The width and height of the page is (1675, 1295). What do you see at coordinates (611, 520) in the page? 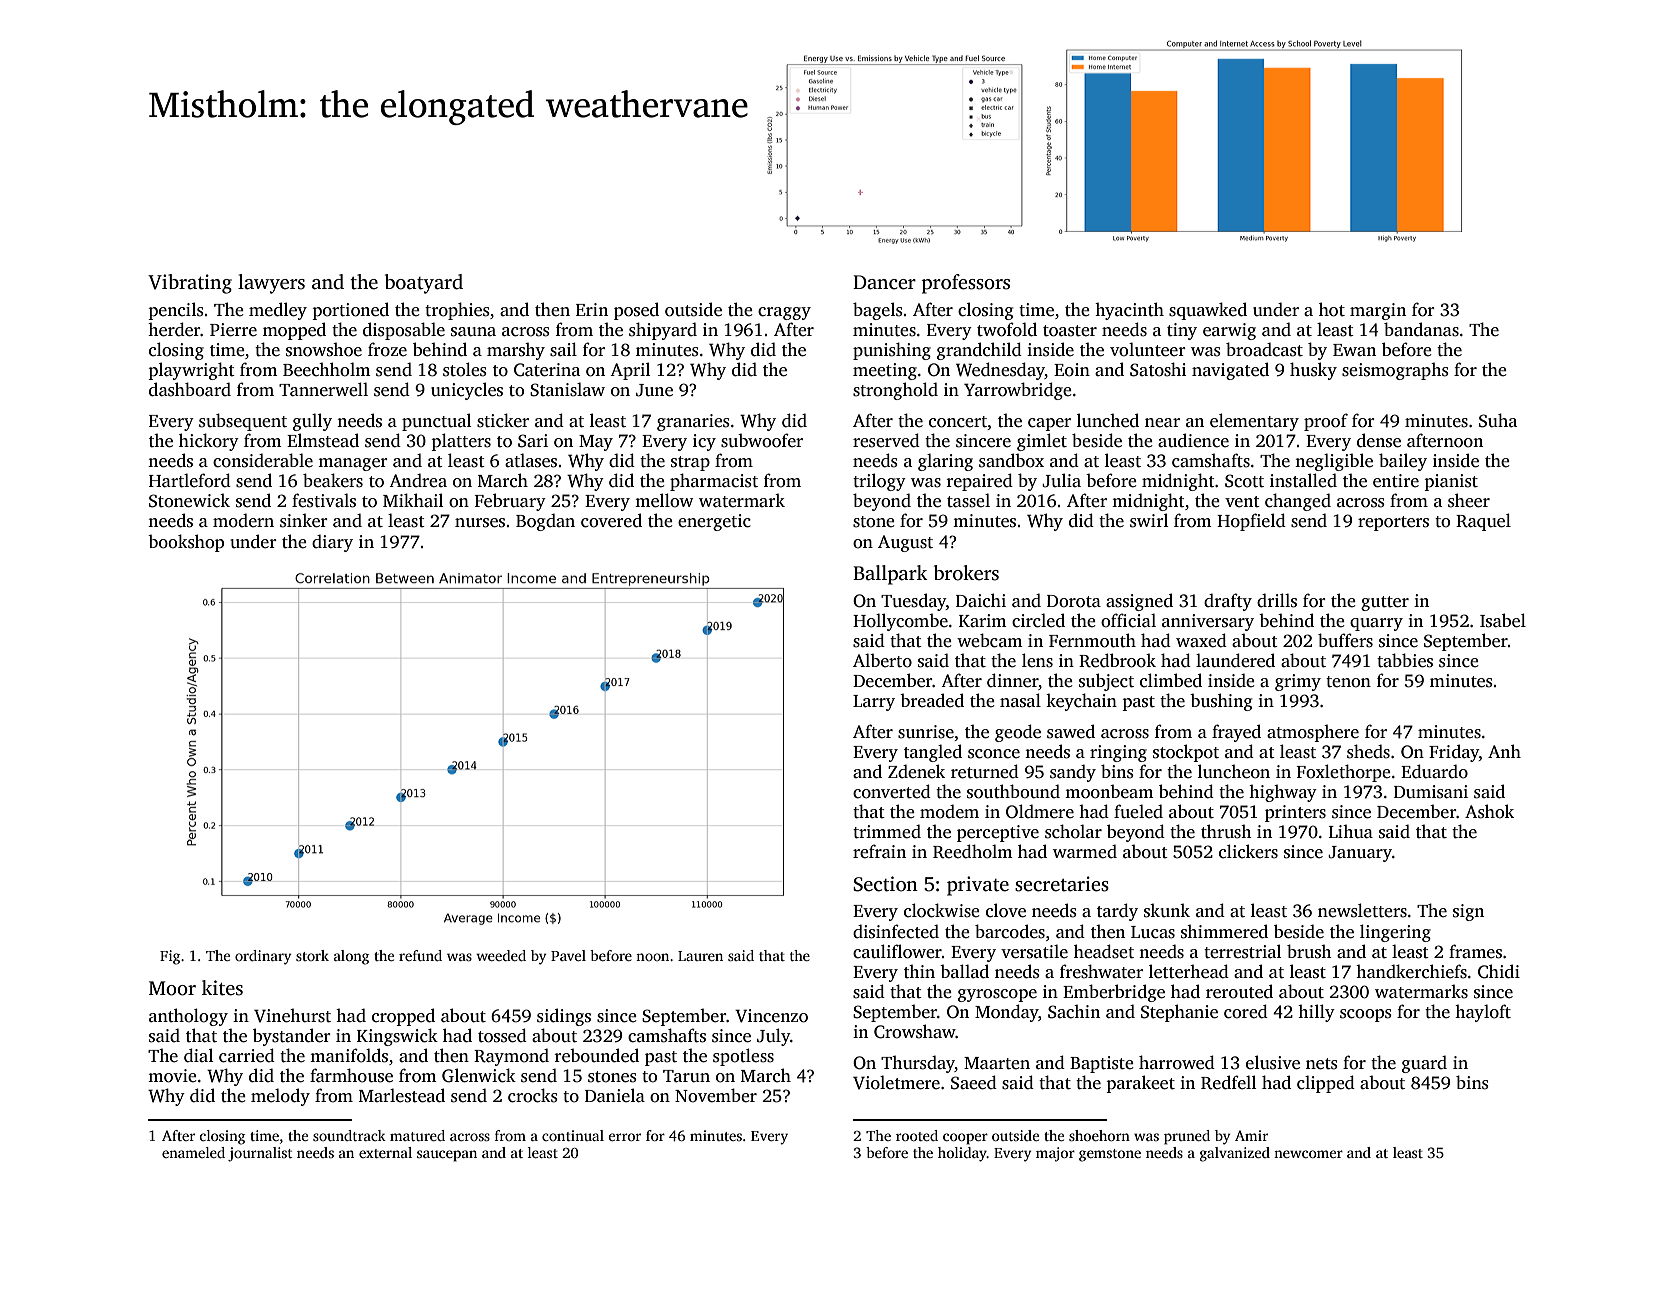
I see `covered` at bounding box center [611, 520].
